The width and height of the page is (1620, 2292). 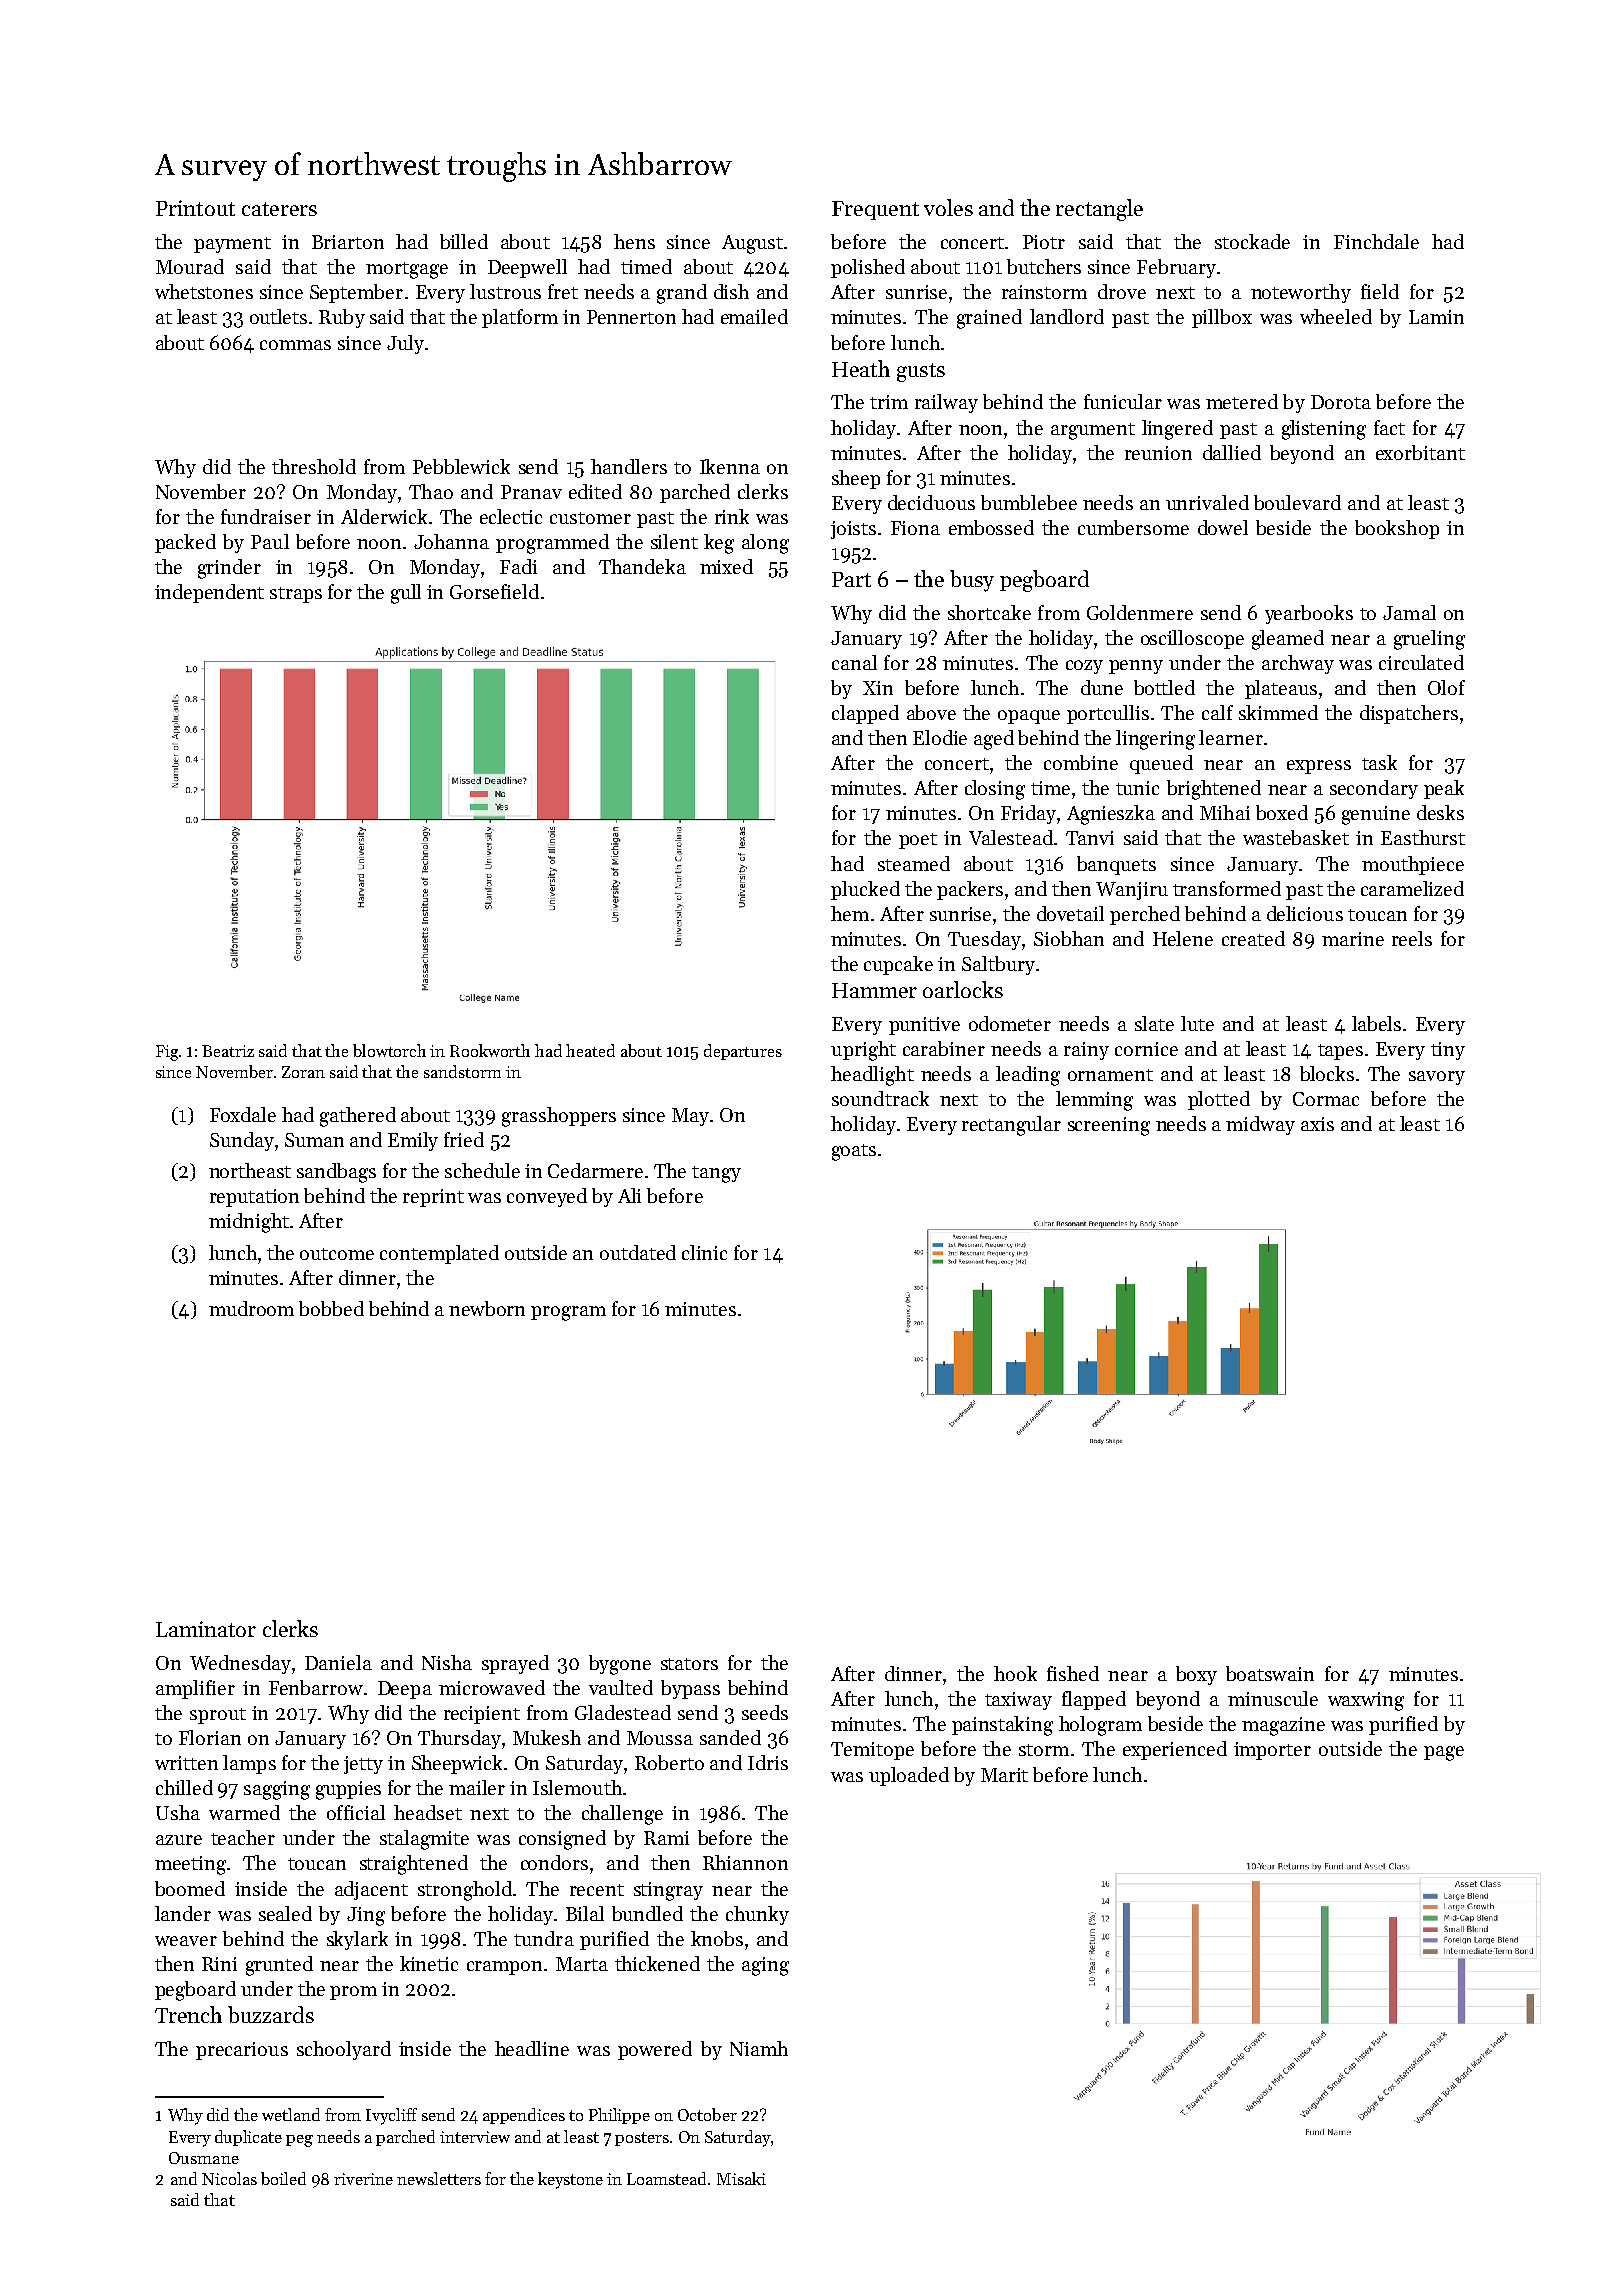 I want to click on riverine, so click(x=363, y=2179).
